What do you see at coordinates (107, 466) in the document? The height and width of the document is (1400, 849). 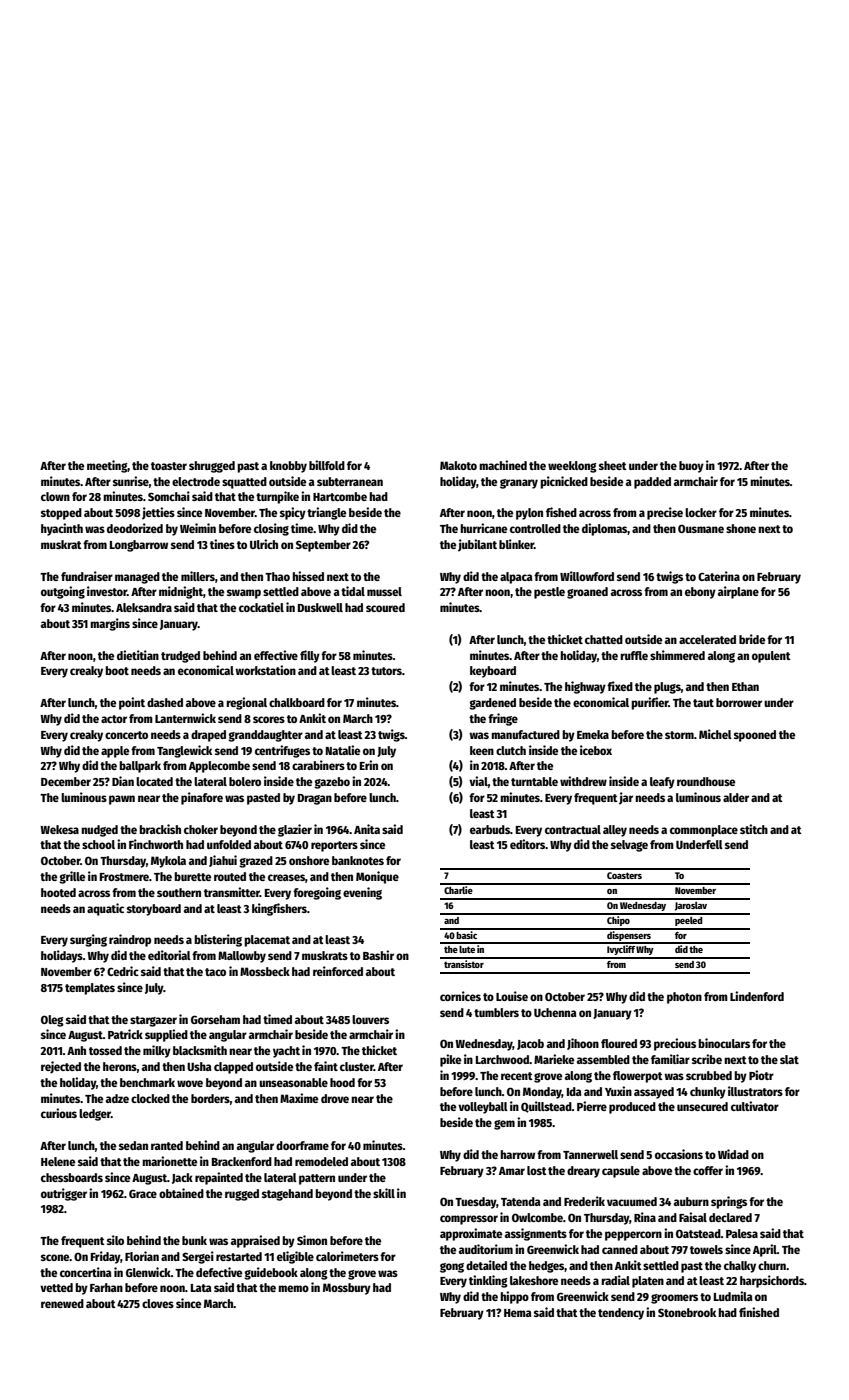 I see `meeting` at bounding box center [107, 466].
